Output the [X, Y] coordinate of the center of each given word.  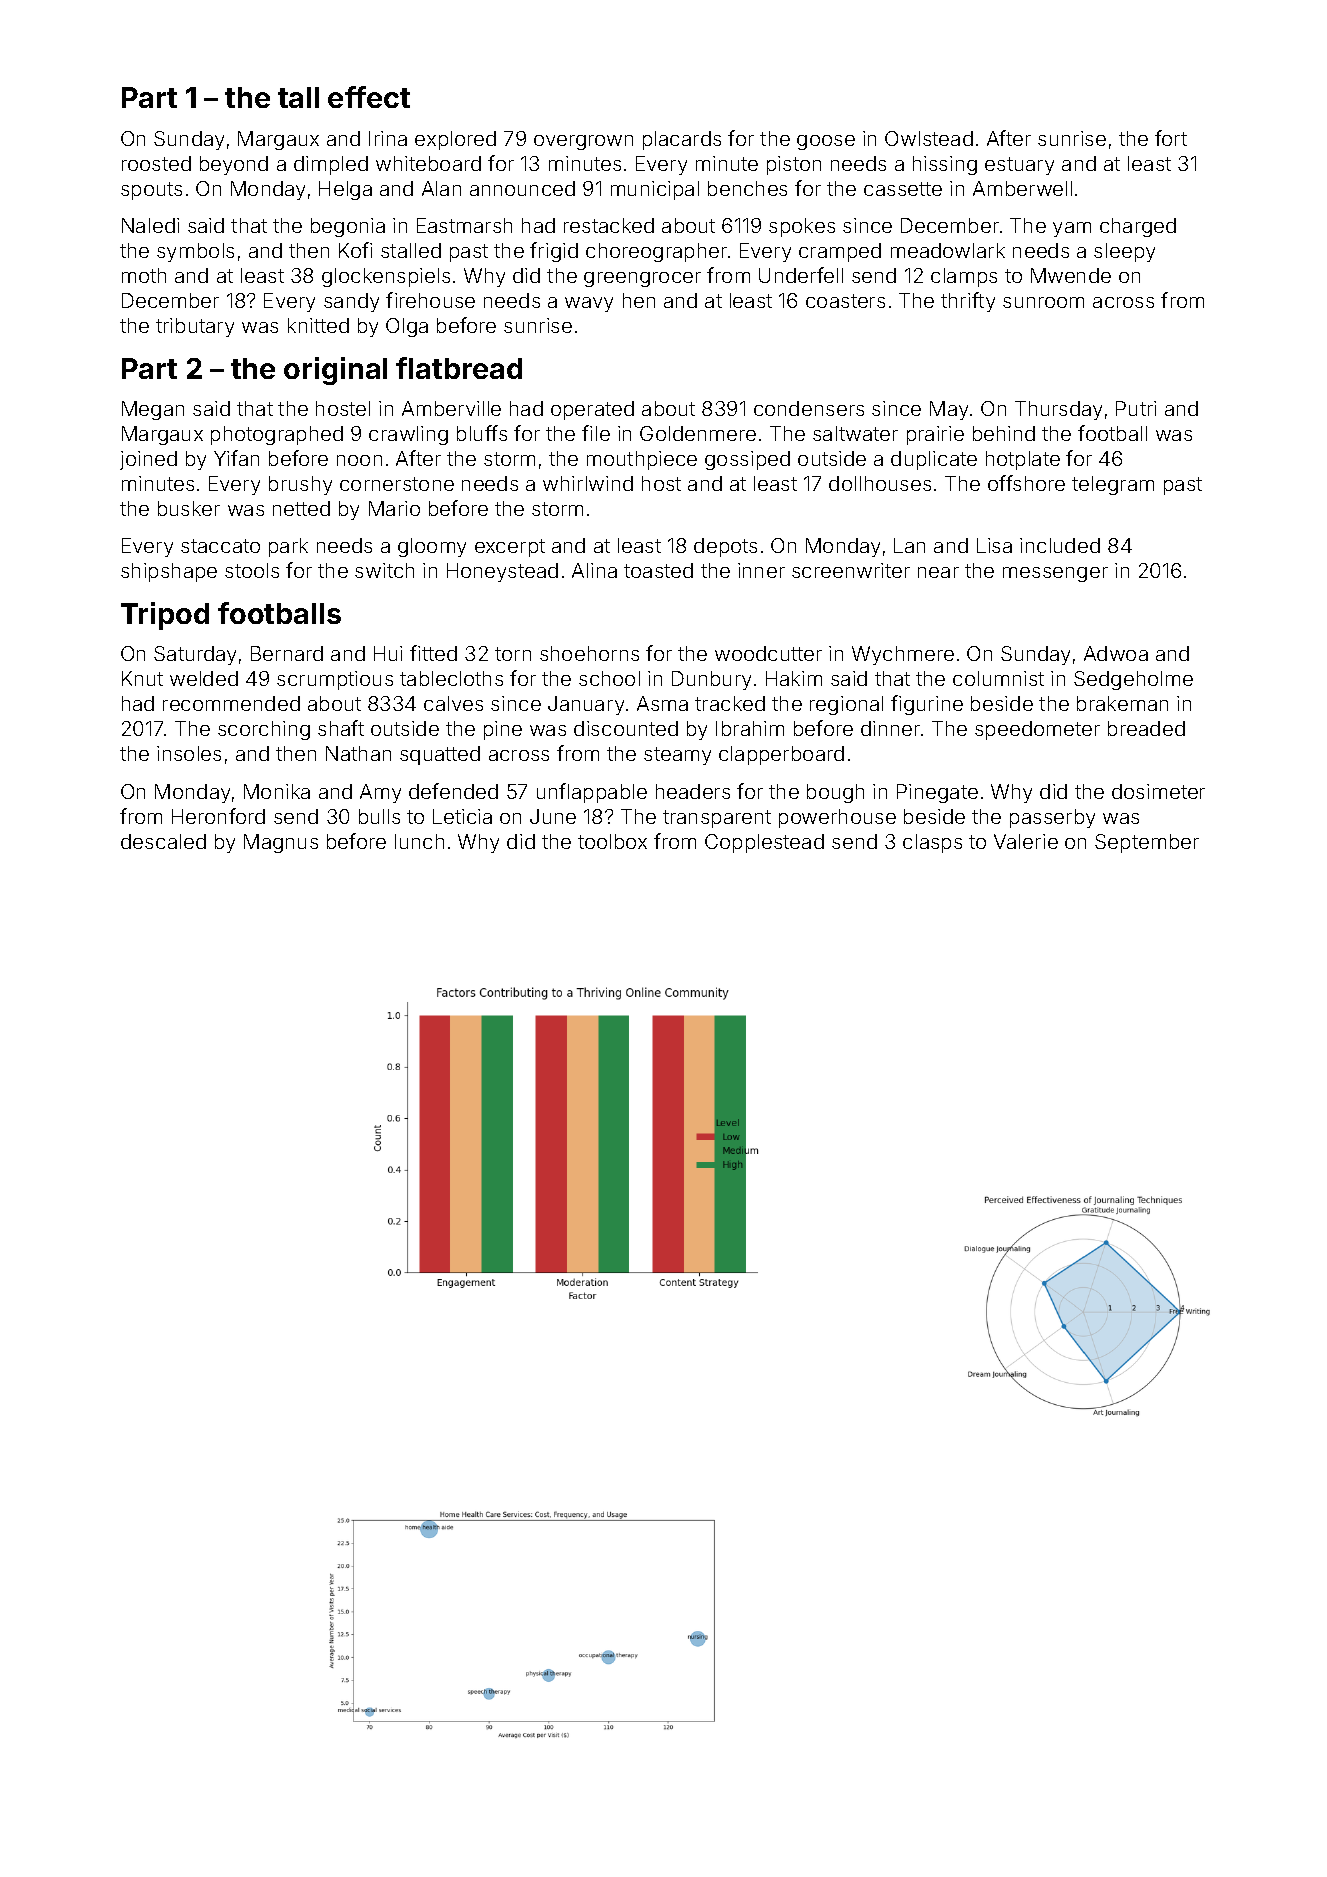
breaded [1146, 728]
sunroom [1043, 302]
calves [453, 703]
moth [144, 275]
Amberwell [1022, 188]
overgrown [583, 142]
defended [453, 791]
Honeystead [502, 572]
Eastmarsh [464, 225]
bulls [379, 816]
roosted [156, 163]
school [609, 678]
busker [189, 508]
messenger [1055, 574]
